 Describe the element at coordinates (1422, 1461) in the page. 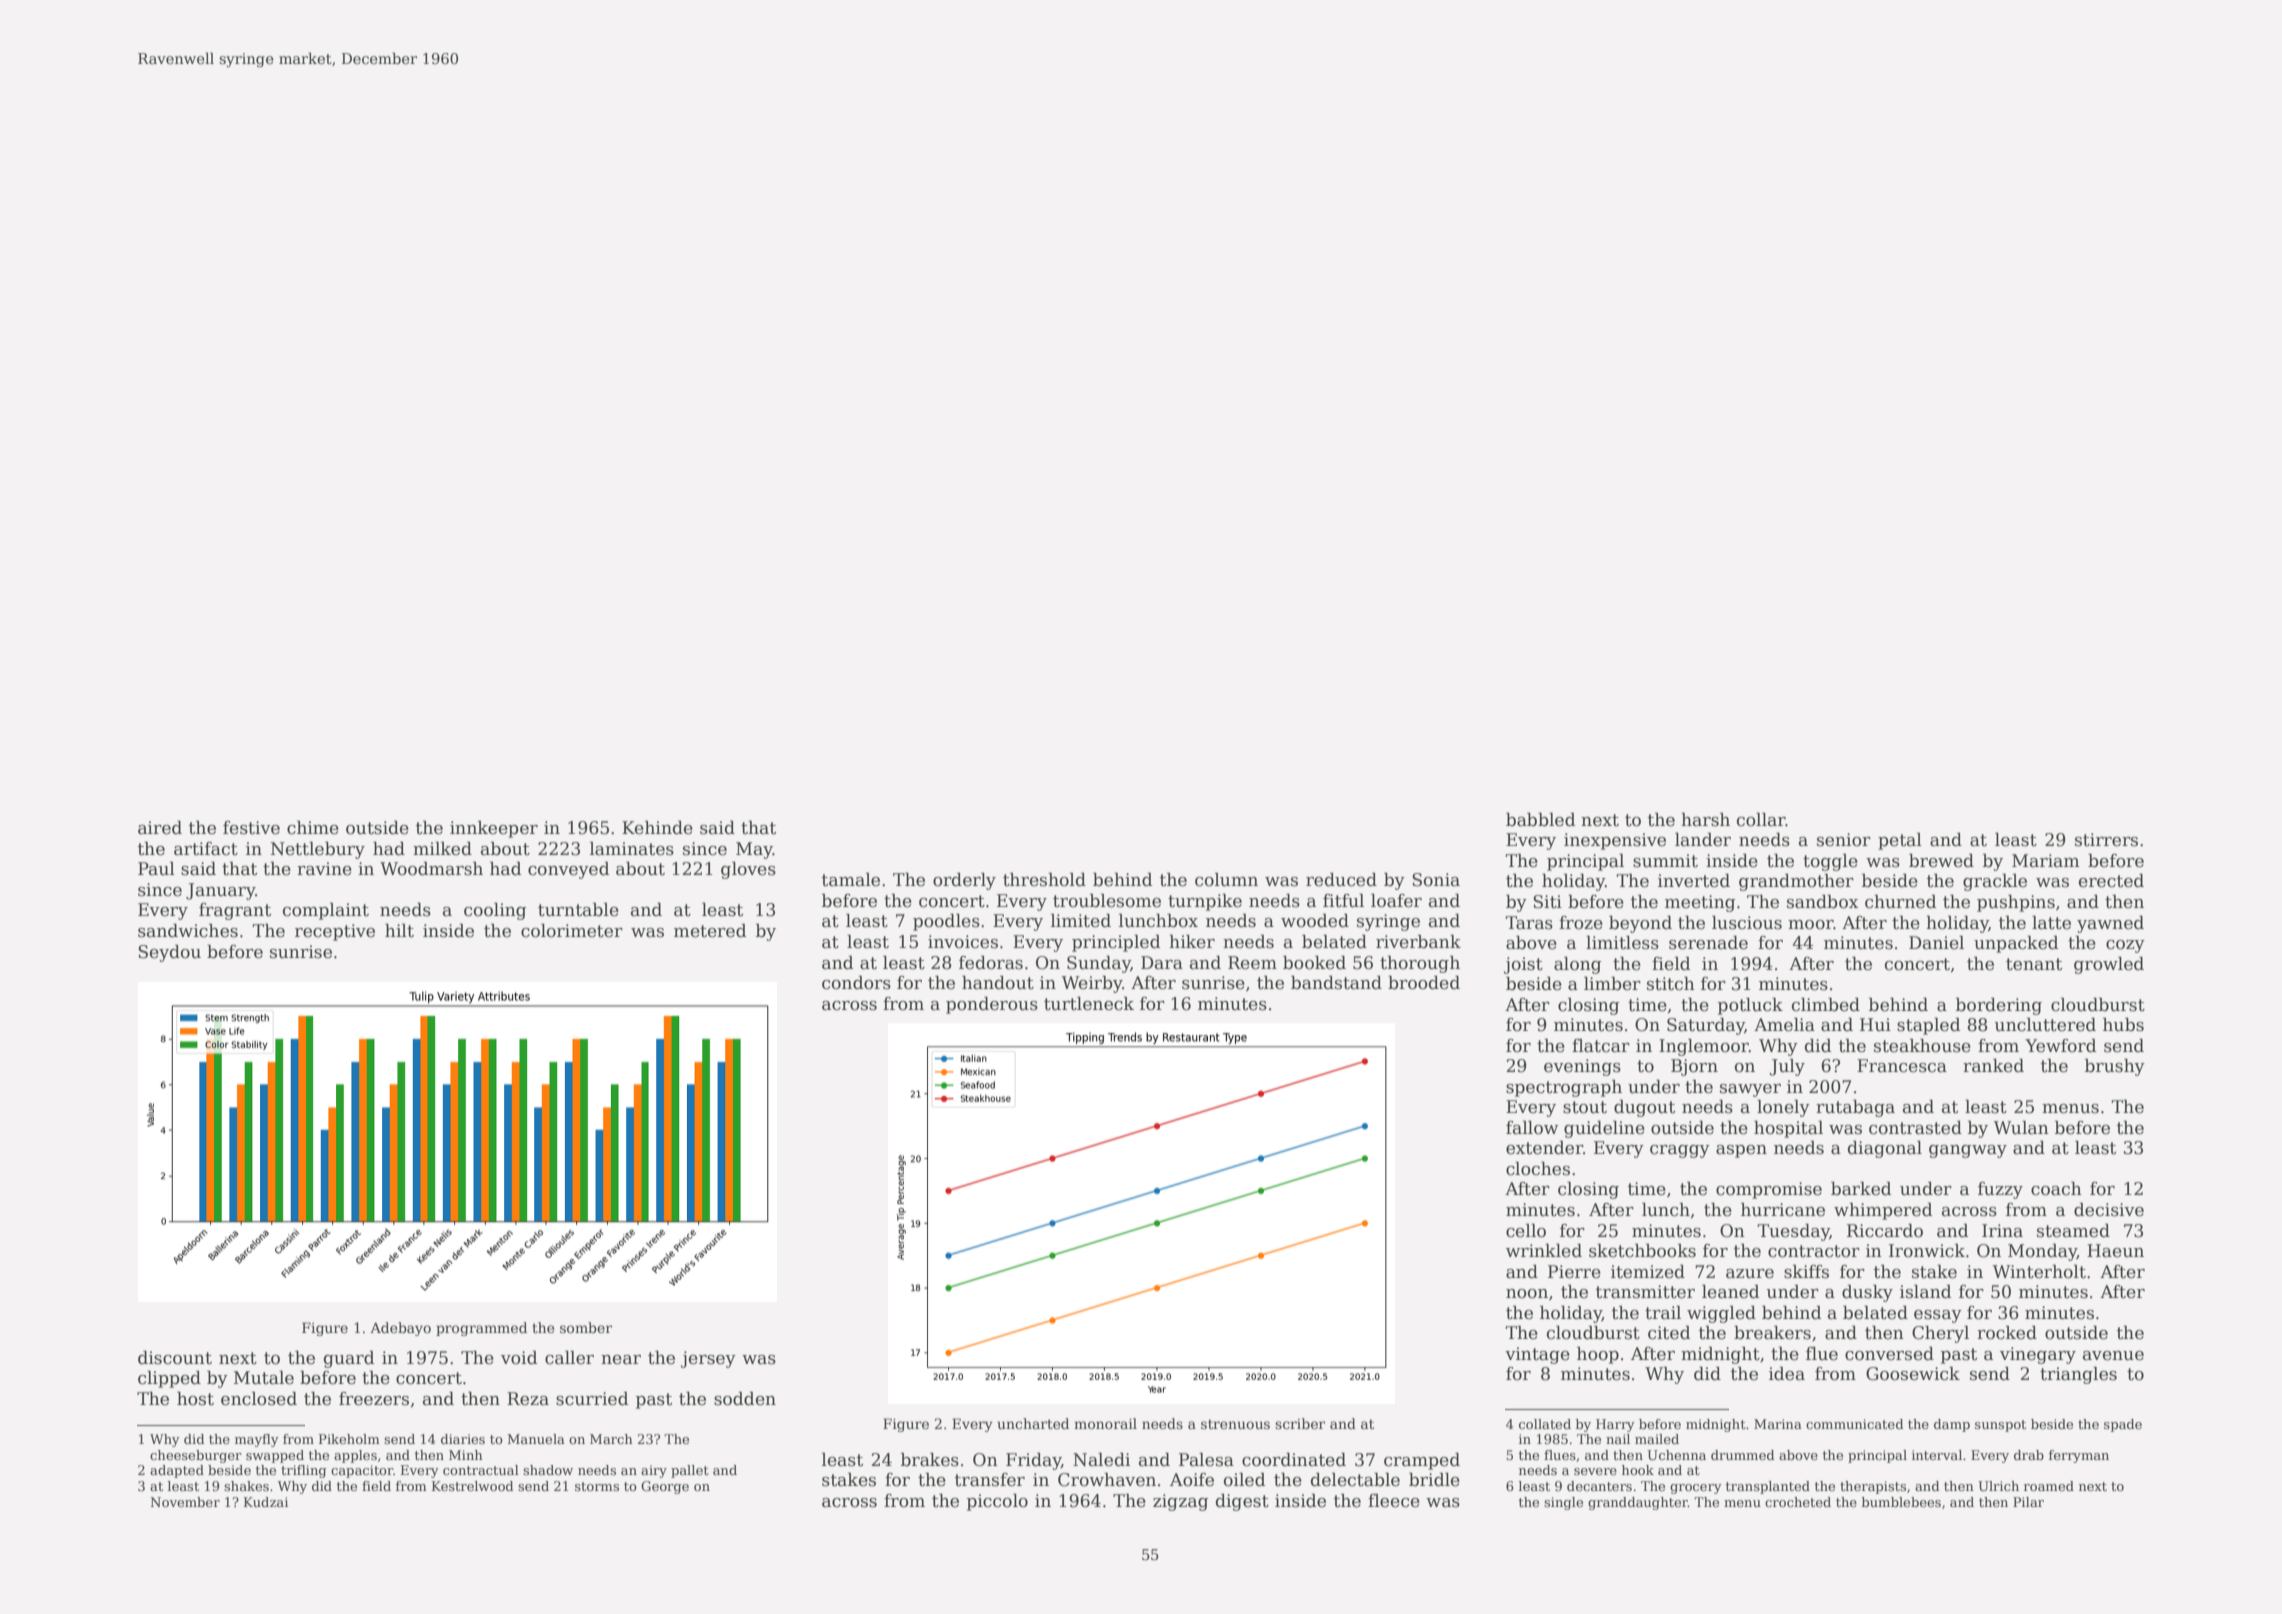

I see `cramped` at that location.
